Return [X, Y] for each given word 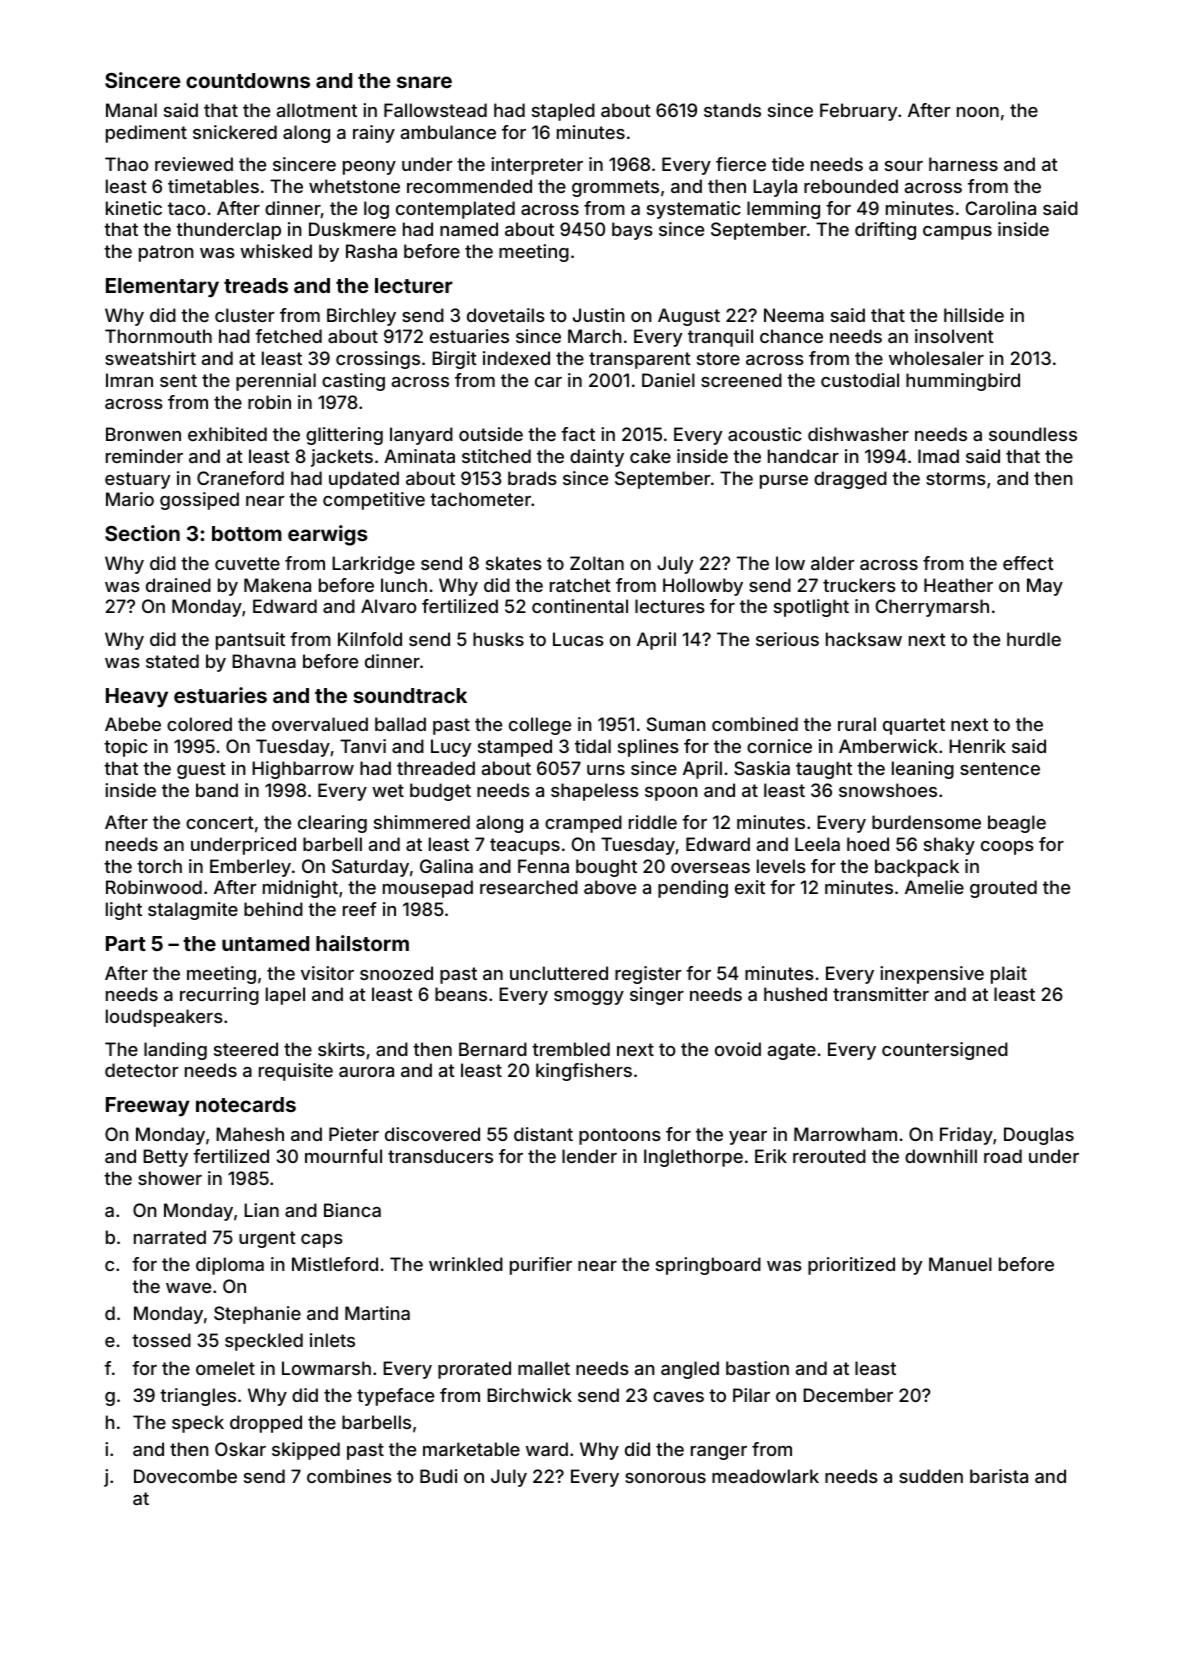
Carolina [1001, 208]
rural [857, 724]
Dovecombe [185, 1476]
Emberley [250, 868]
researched [529, 887]
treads [256, 285]
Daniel [668, 380]
